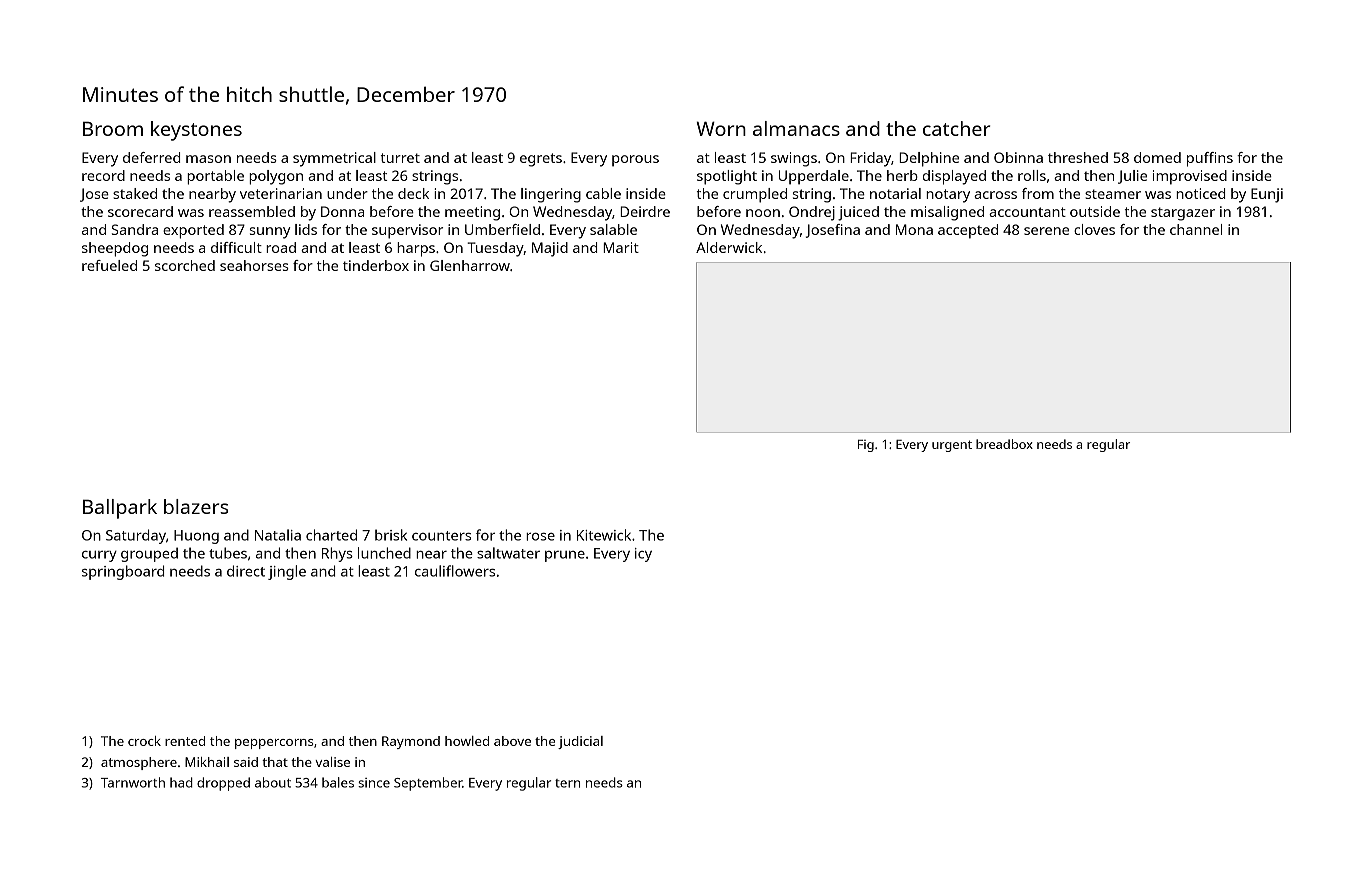  What do you see at coordinates (643, 555) in the document?
I see `icy` at bounding box center [643, 555].
